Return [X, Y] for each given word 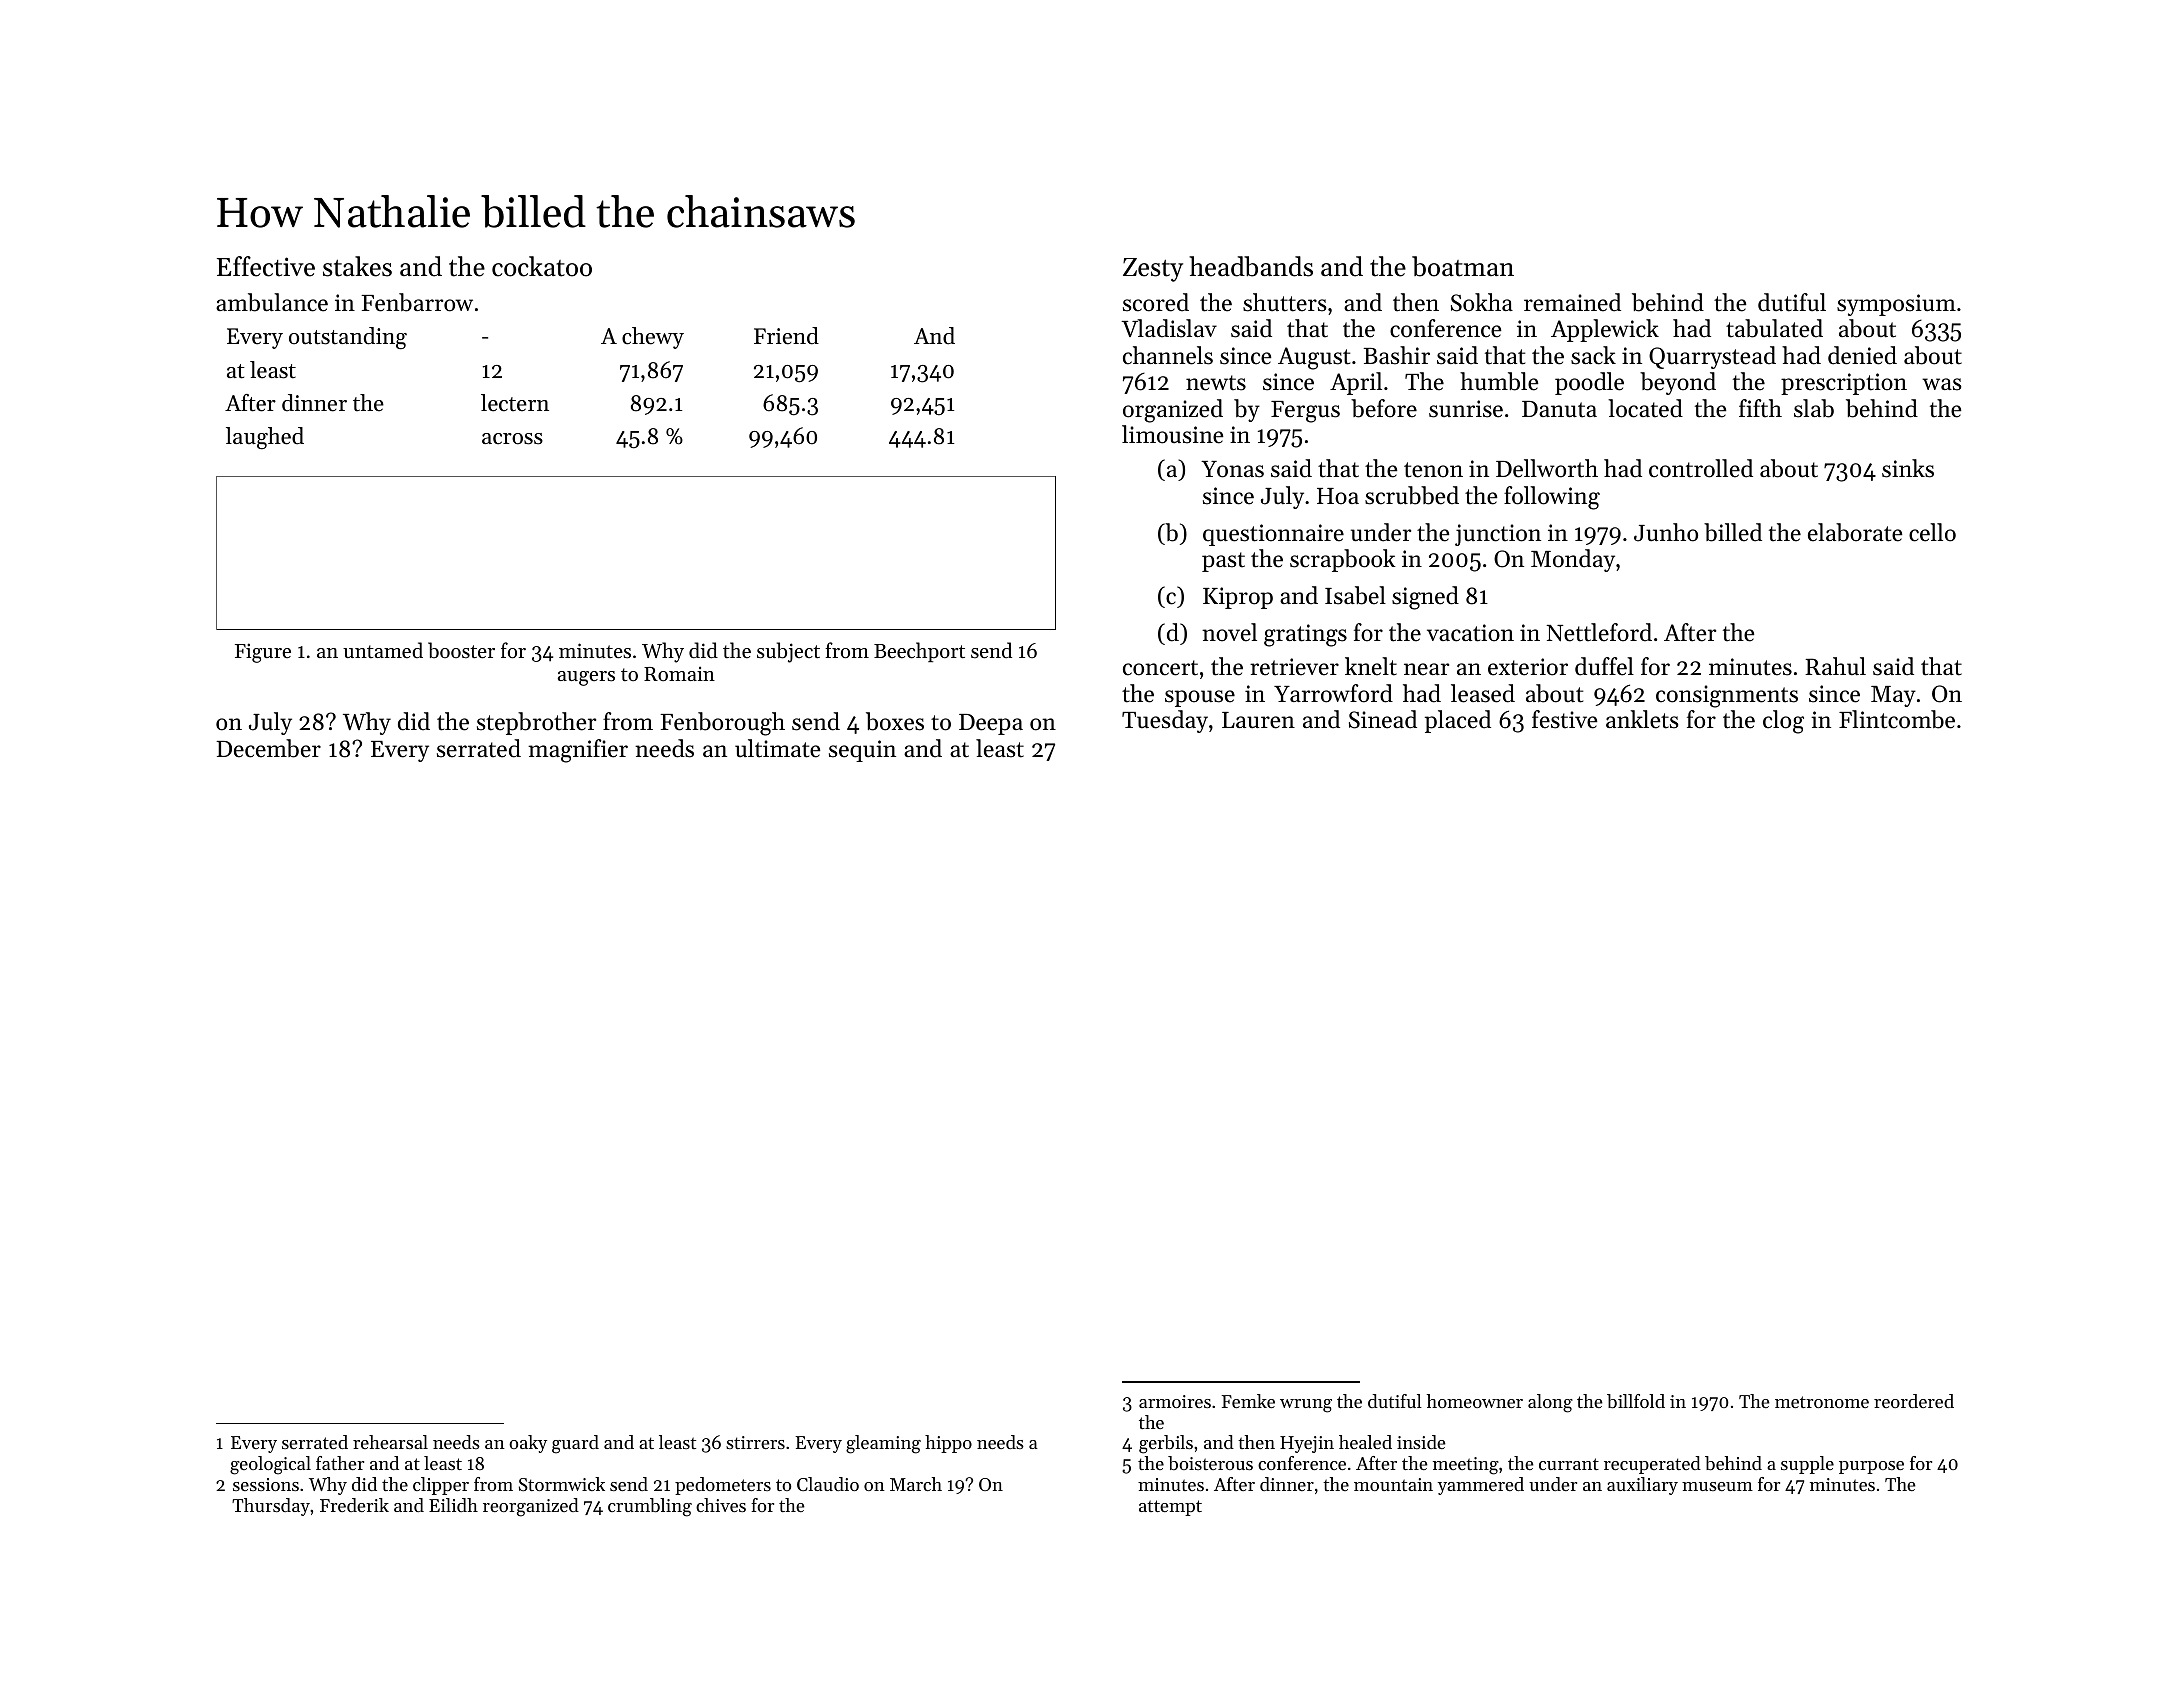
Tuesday [1165, 721]
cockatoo [542, 266]
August [1314, 358]
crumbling [650, 1507]
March [916, 1484]
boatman [1463, 266]
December [268, 748]
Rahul [1835, 666]
